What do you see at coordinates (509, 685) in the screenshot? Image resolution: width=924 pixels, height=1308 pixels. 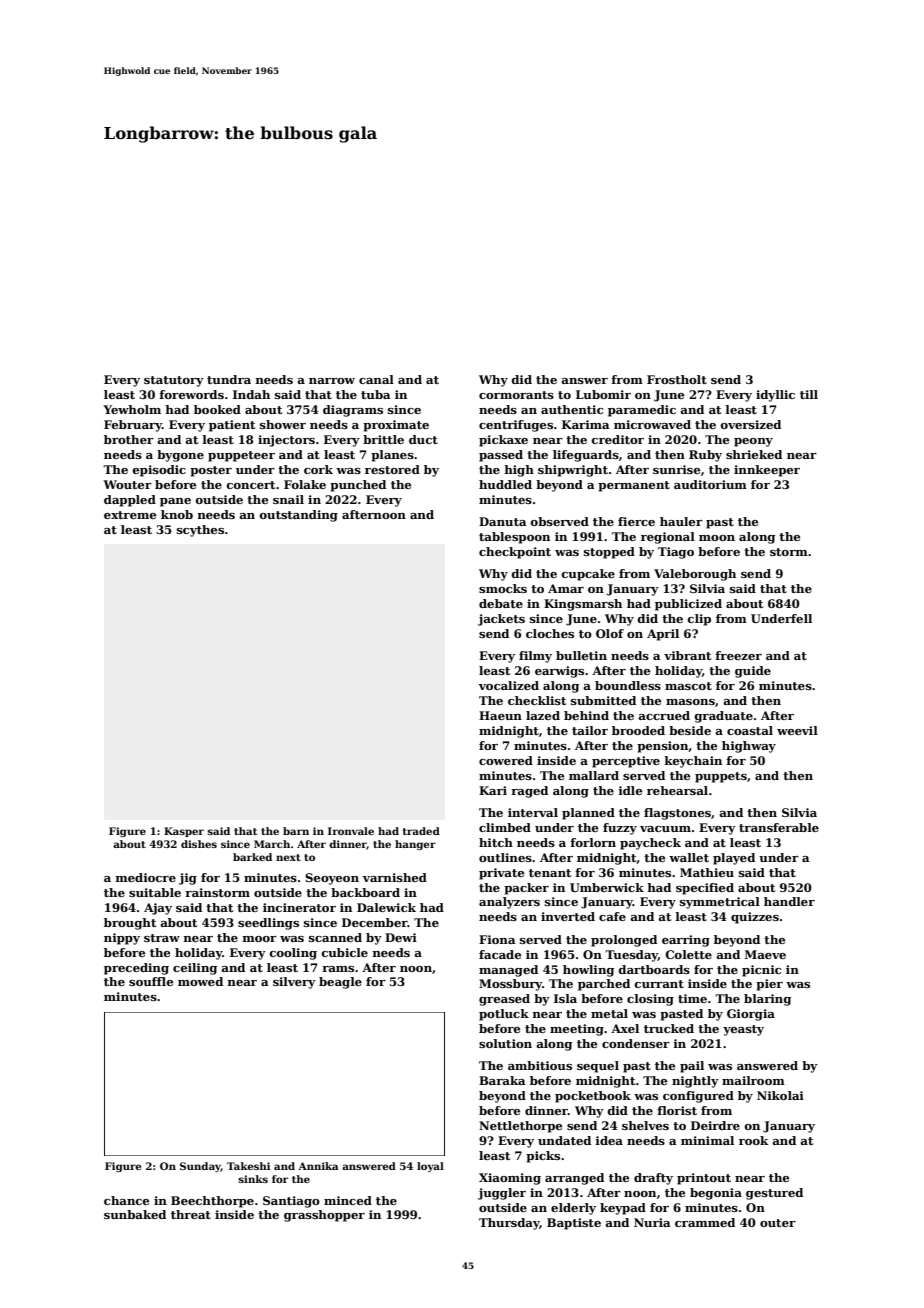 I see `vocalized` at bounding box center [509, 685].
